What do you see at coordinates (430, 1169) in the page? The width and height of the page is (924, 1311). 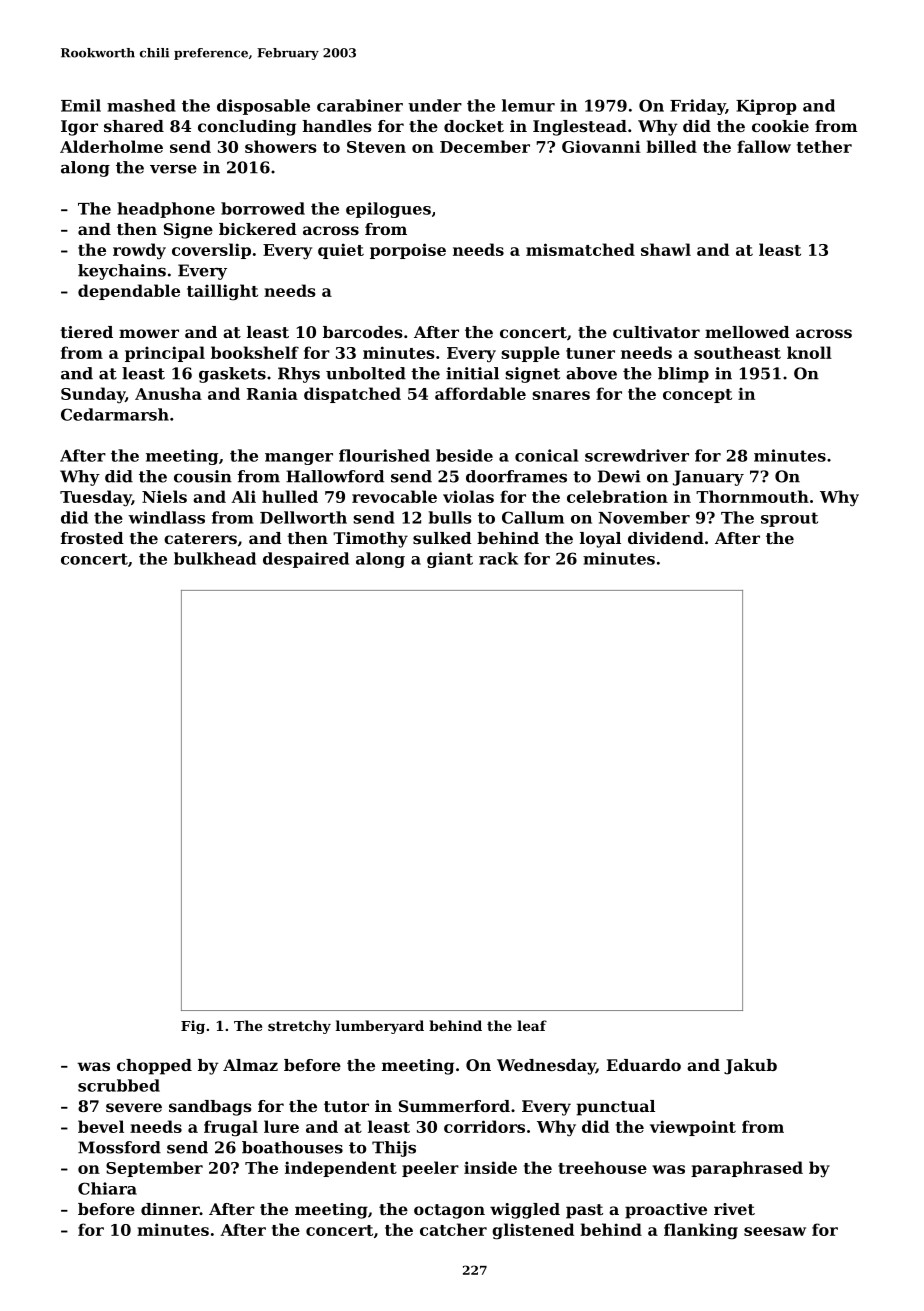 I see `peeler` at bounding box center [430, 1169].
